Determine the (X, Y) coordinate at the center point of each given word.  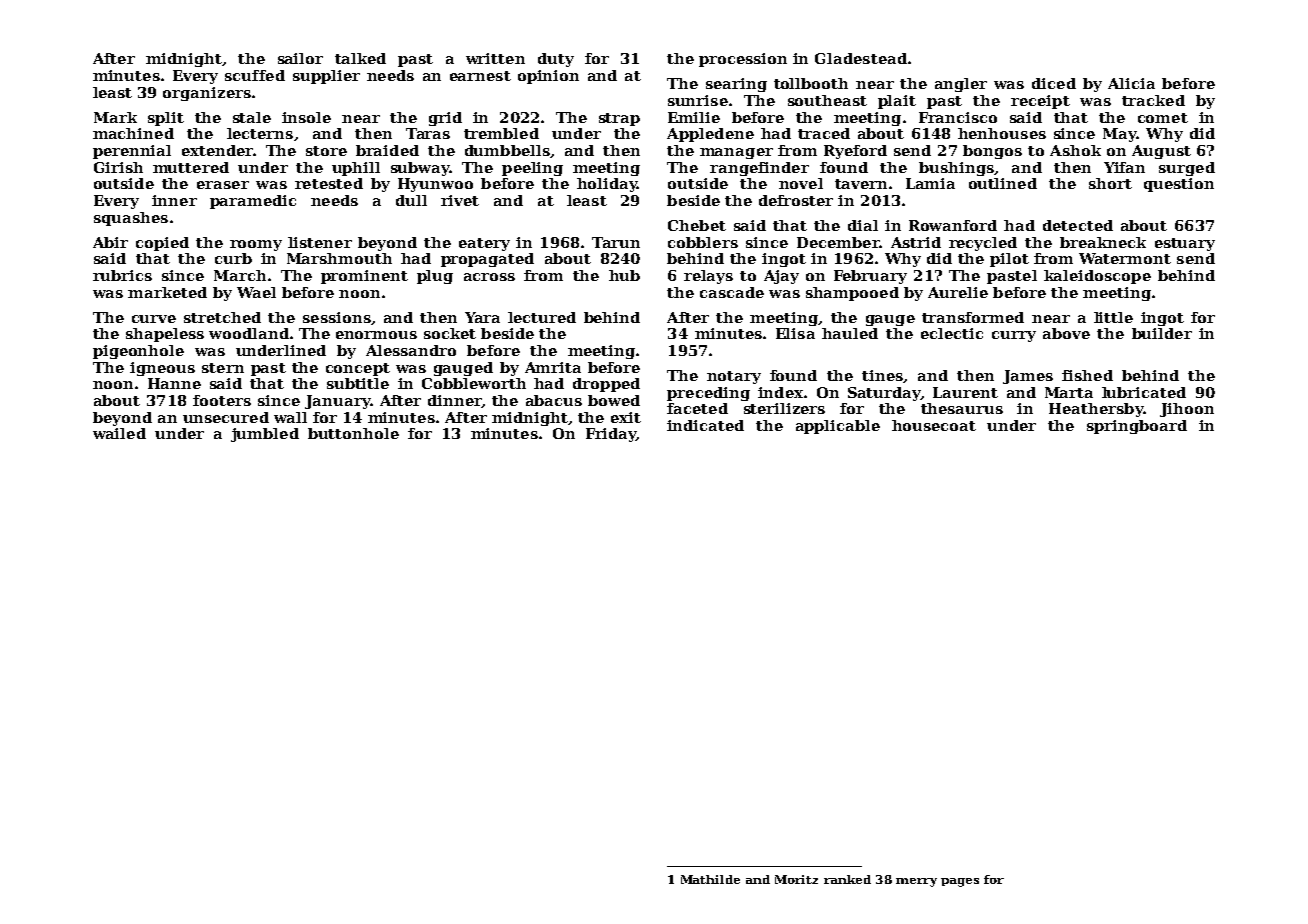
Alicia (1131, 83)
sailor (300, 58)
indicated (705, 425)
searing (736, 85)
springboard (1137, 427)
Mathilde (710, 879)
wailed (119, 433)
